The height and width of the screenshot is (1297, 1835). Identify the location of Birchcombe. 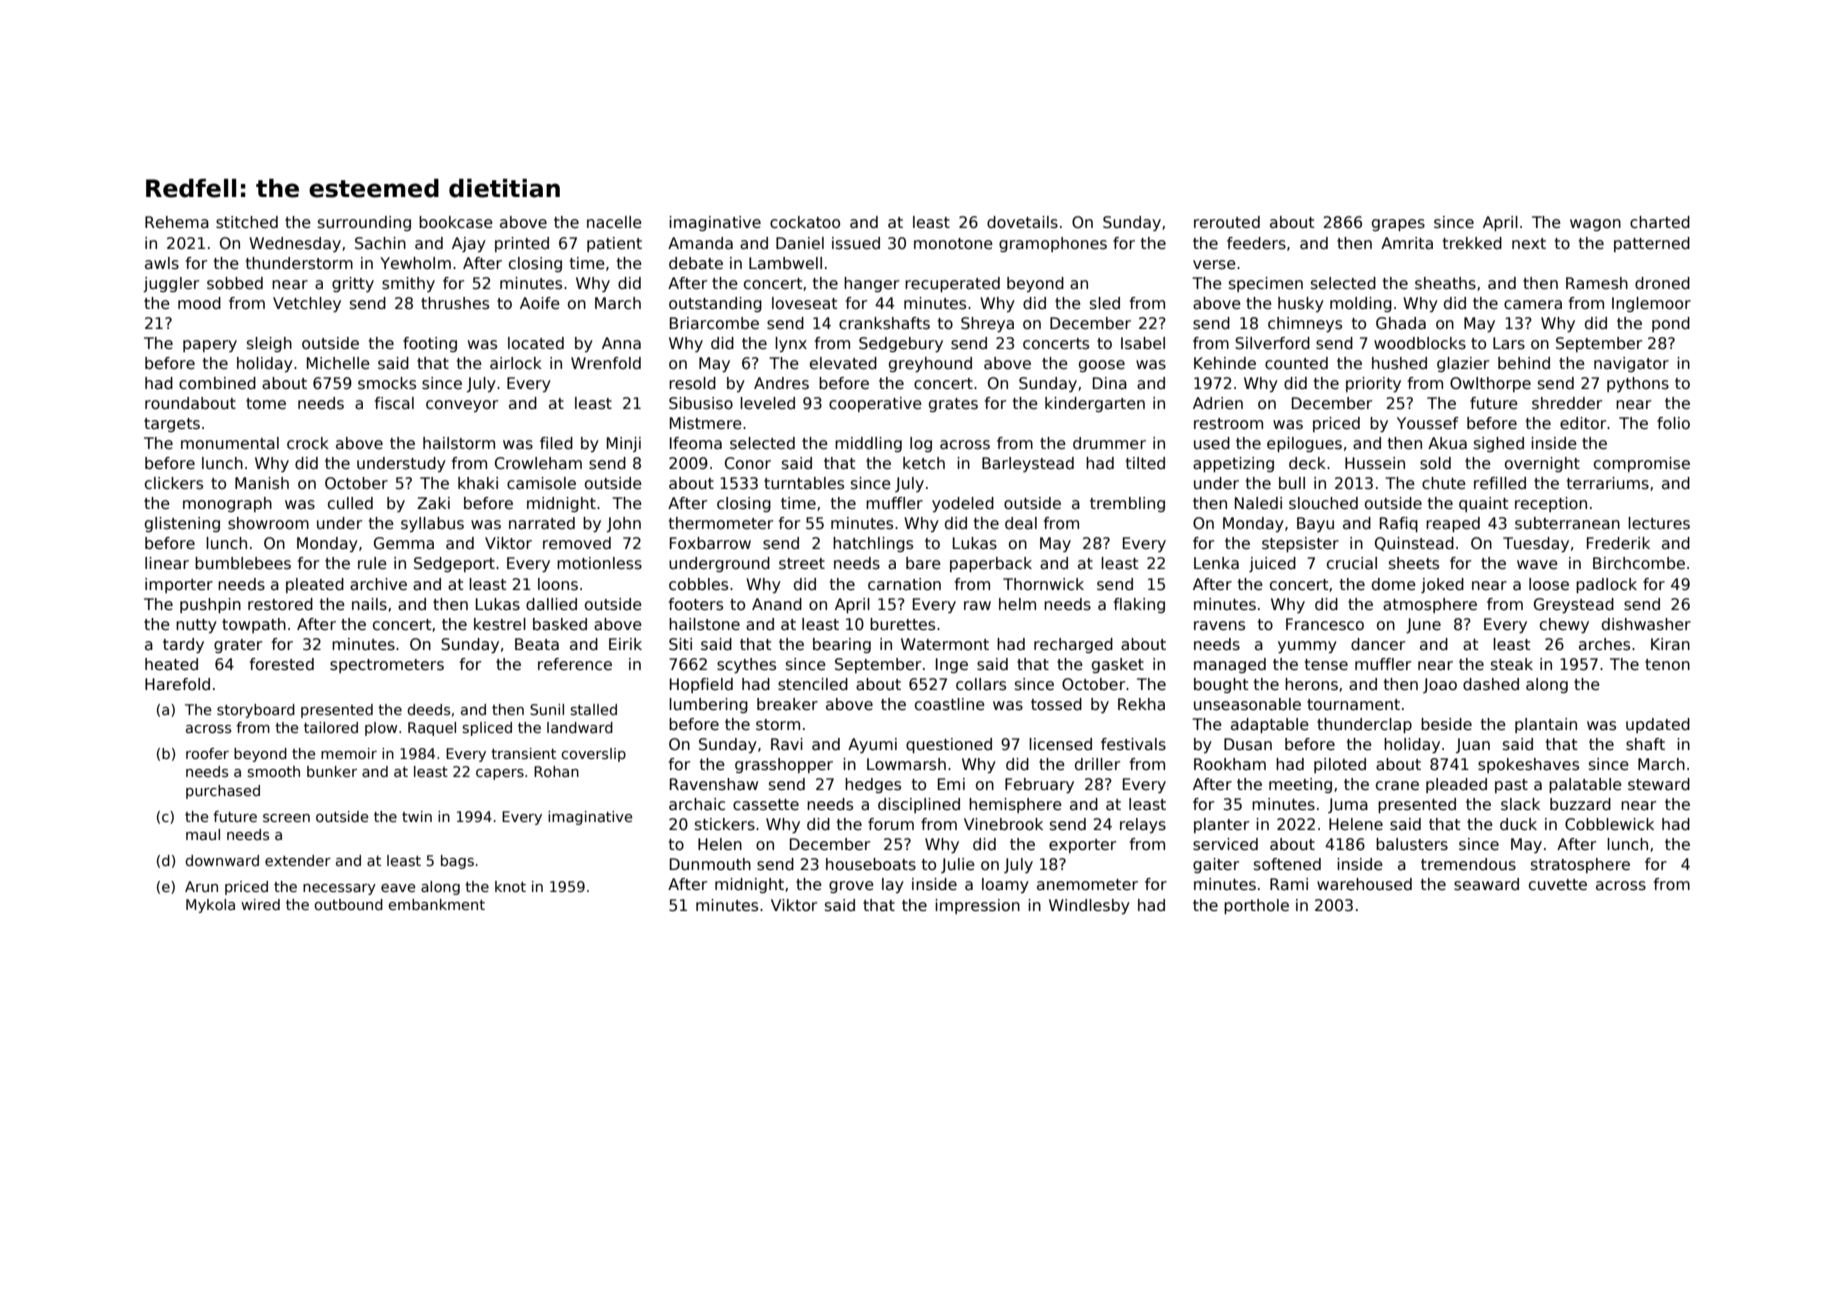
(1639, 563).
